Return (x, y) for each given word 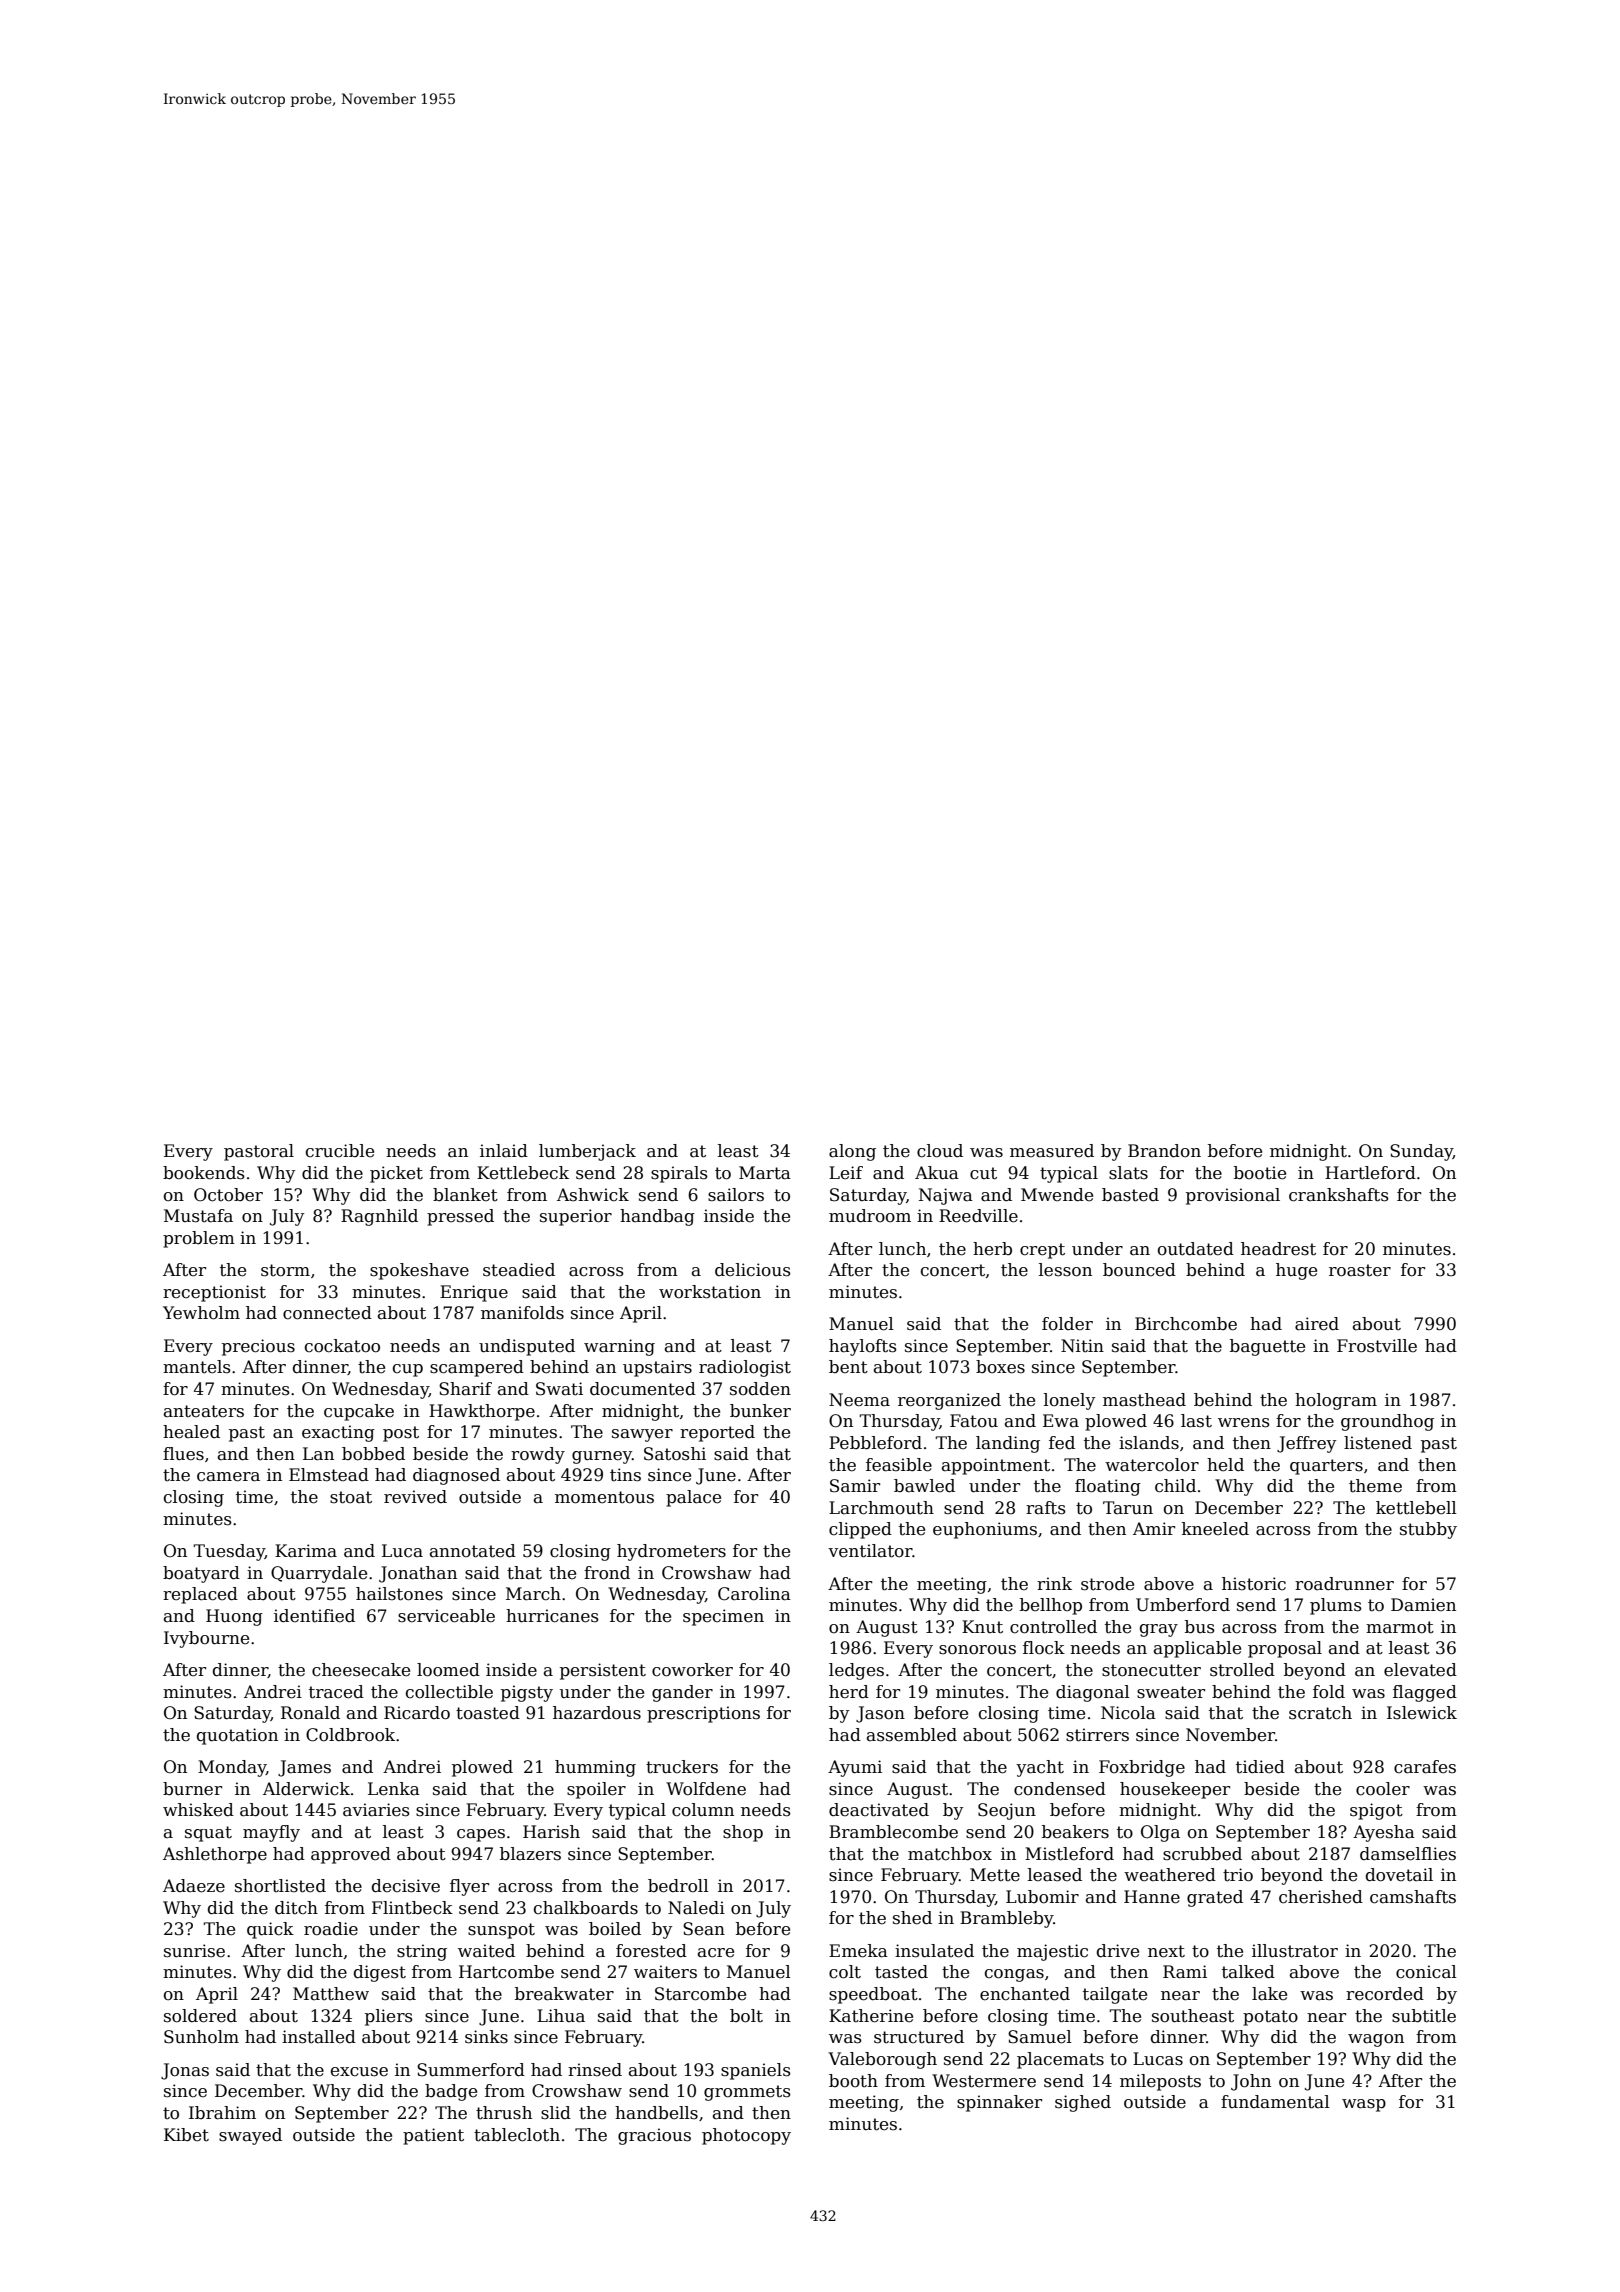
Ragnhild (379, 1217)
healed (191, 1432)
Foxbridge (1142, 1768)
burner (192, 1789)
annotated (473, 1551)
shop (743, 1833)
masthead (1144, 1400)
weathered (1170, 1875)
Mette (995, 1875)
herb (992, 1249)
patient (433, 2136)
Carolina (754, 1594)
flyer (469, 1887)
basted (1130, 1195)
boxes (1000, 1367)
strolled (1242, 1670)
